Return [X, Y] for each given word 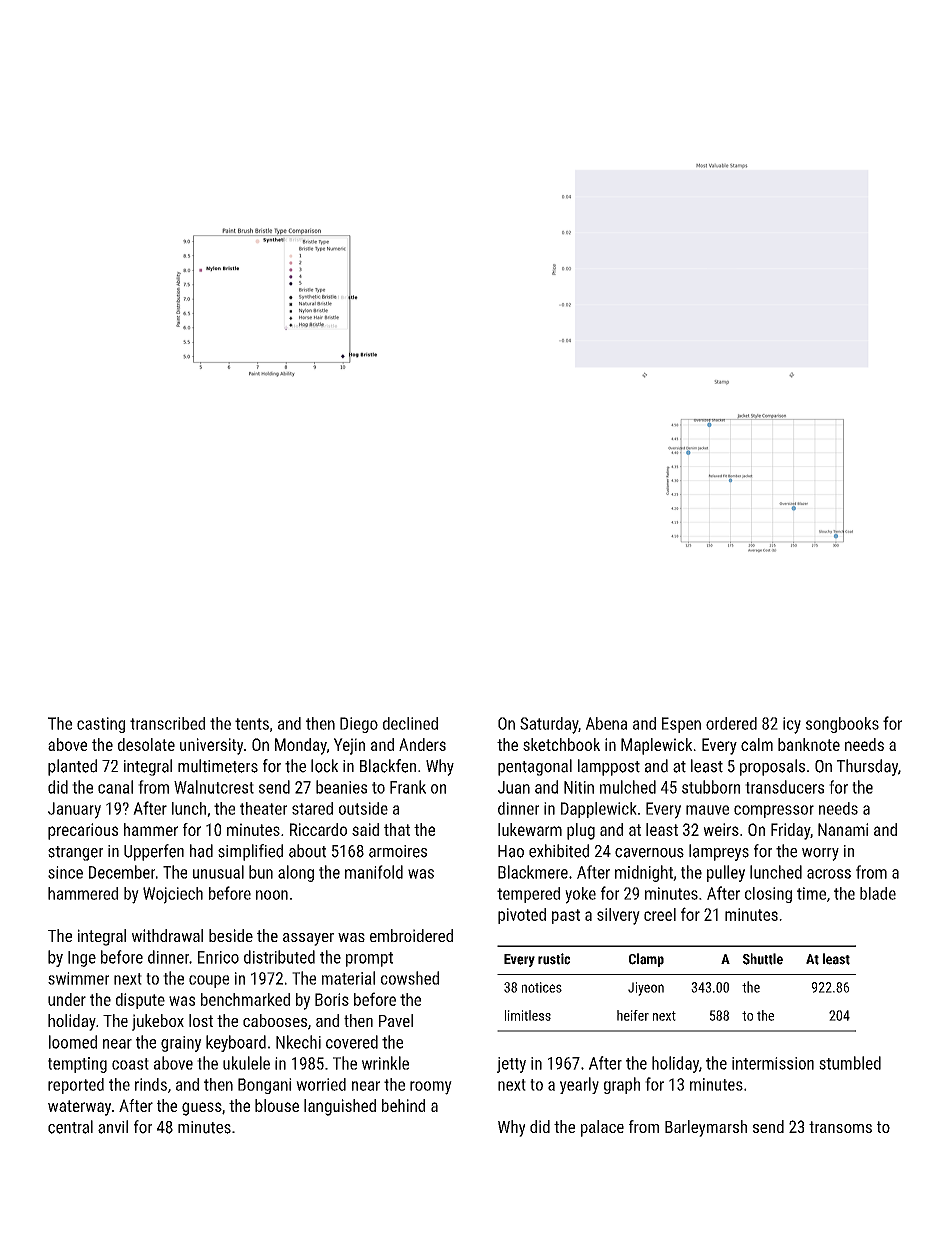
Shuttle [763, 959]
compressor [774, 811]
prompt [369, 959]
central [70, 1127]
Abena [606, 723]
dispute [140, 1001]
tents [252, 724]
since [65, 872]
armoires [398, 851]
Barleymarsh [706, 1128]
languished [340, 1107]
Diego [359, 725]
